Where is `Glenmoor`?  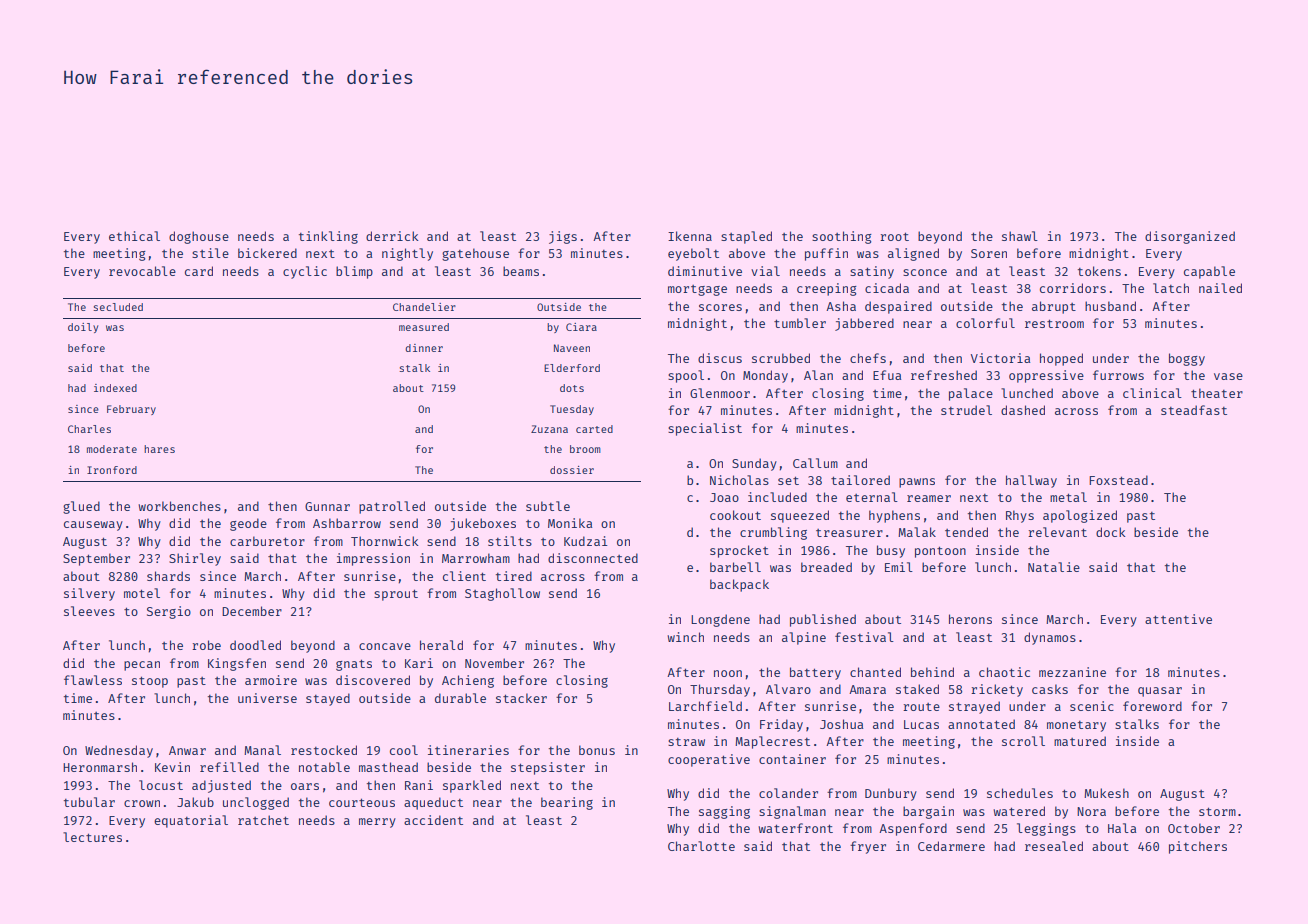
Glenmoor is located at coordinates (720, 393).
